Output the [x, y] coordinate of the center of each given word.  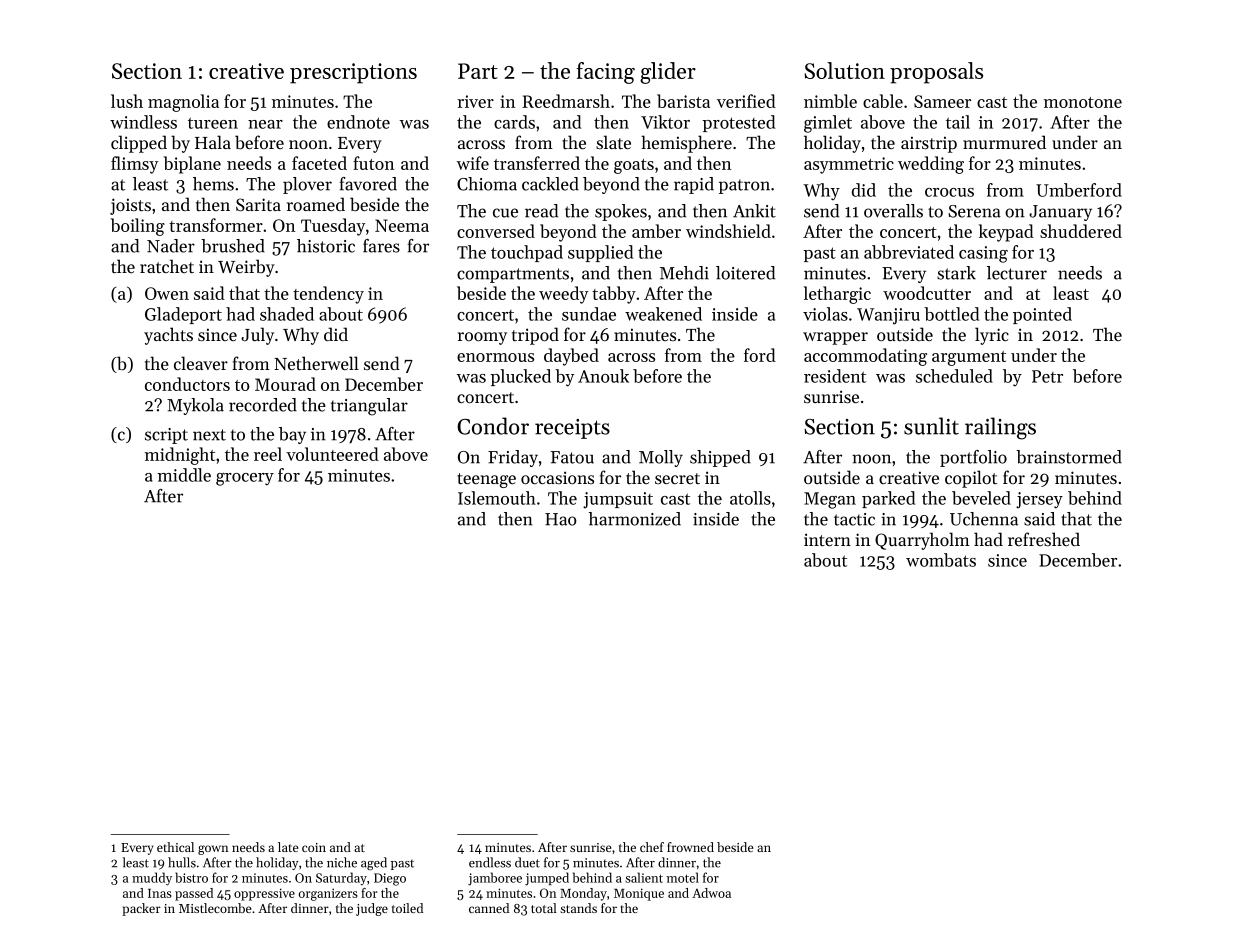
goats [634, 166]
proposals [936, 73]
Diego [390, 879]
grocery [245, 479]
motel [683, 877]
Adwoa [711, 893]
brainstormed [1069, 457]
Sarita [258, 204]
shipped [720, 458]
